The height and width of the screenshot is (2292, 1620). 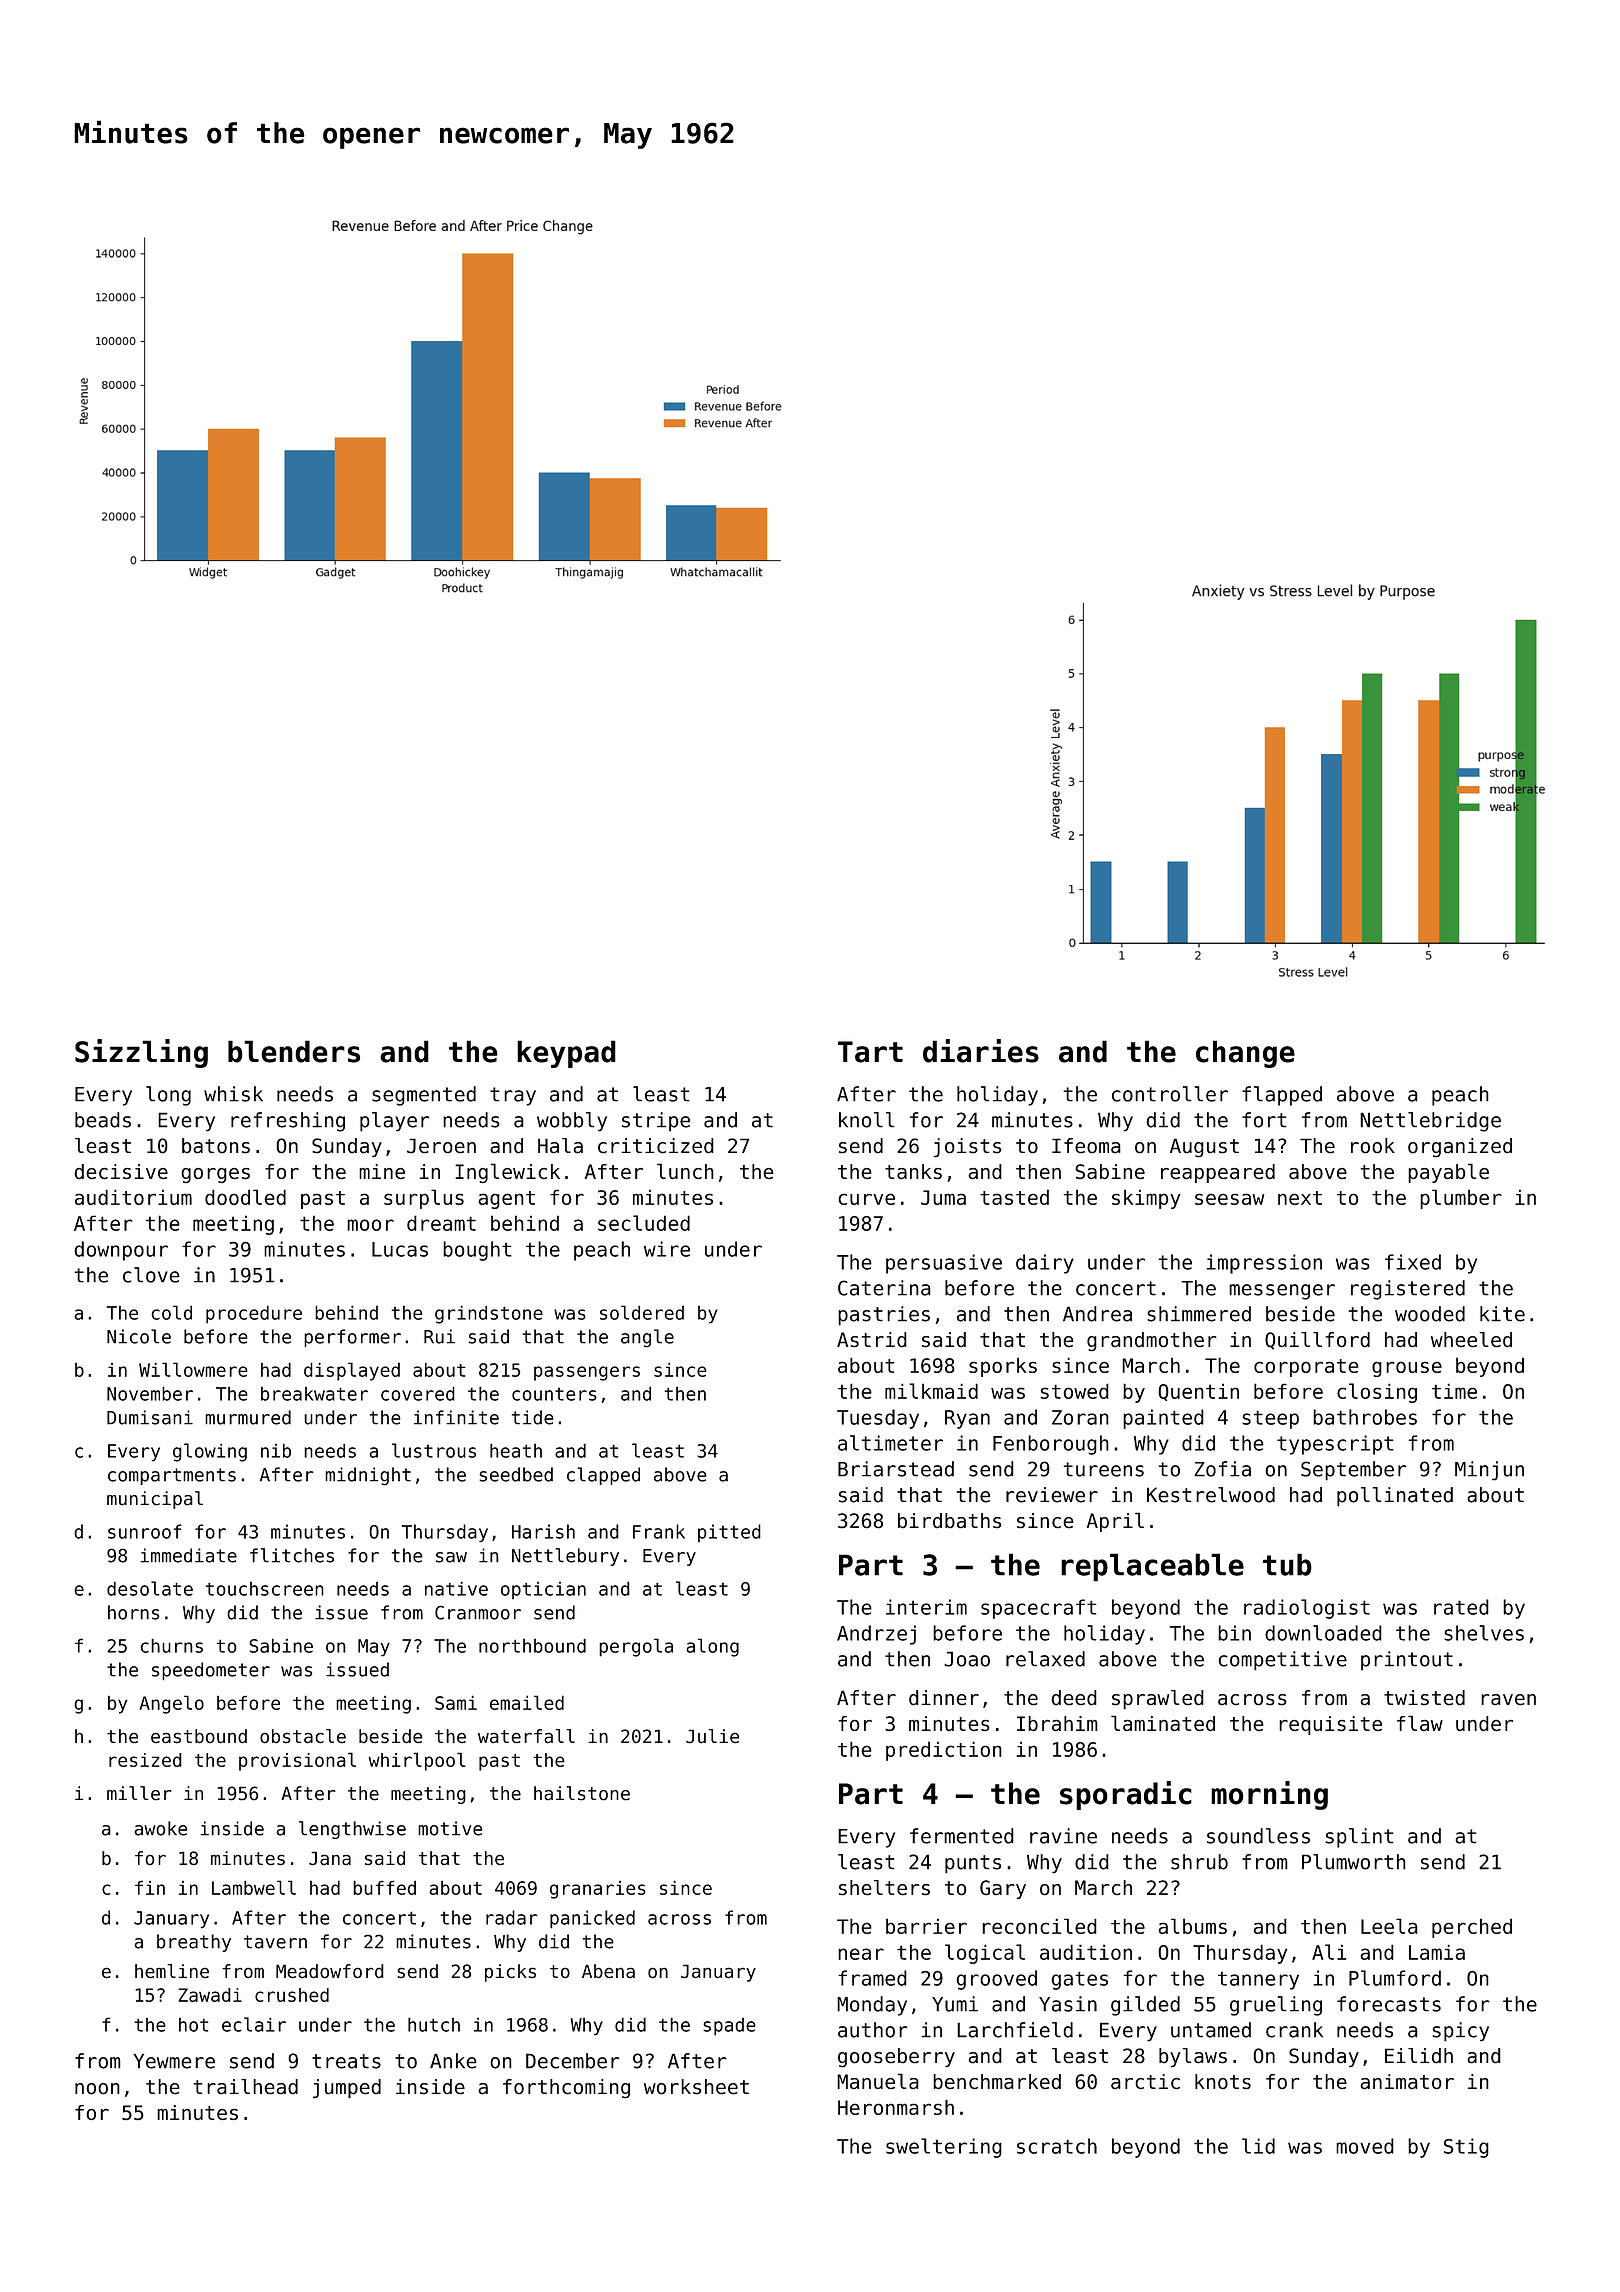 I want to click on provisional, so click(x=297, y=1761).
